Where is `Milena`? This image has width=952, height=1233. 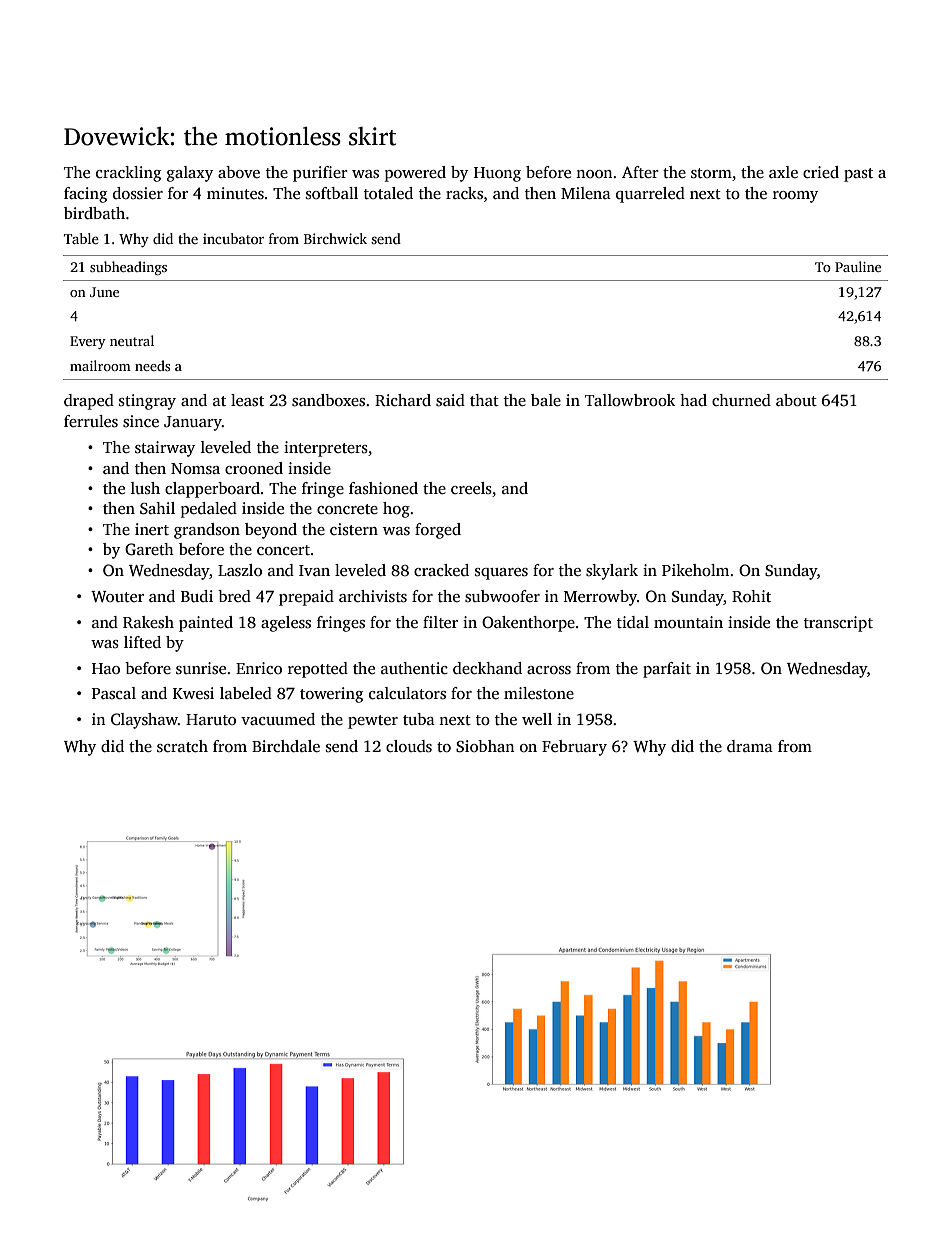
Milena is located at coordinates (586, 193).
